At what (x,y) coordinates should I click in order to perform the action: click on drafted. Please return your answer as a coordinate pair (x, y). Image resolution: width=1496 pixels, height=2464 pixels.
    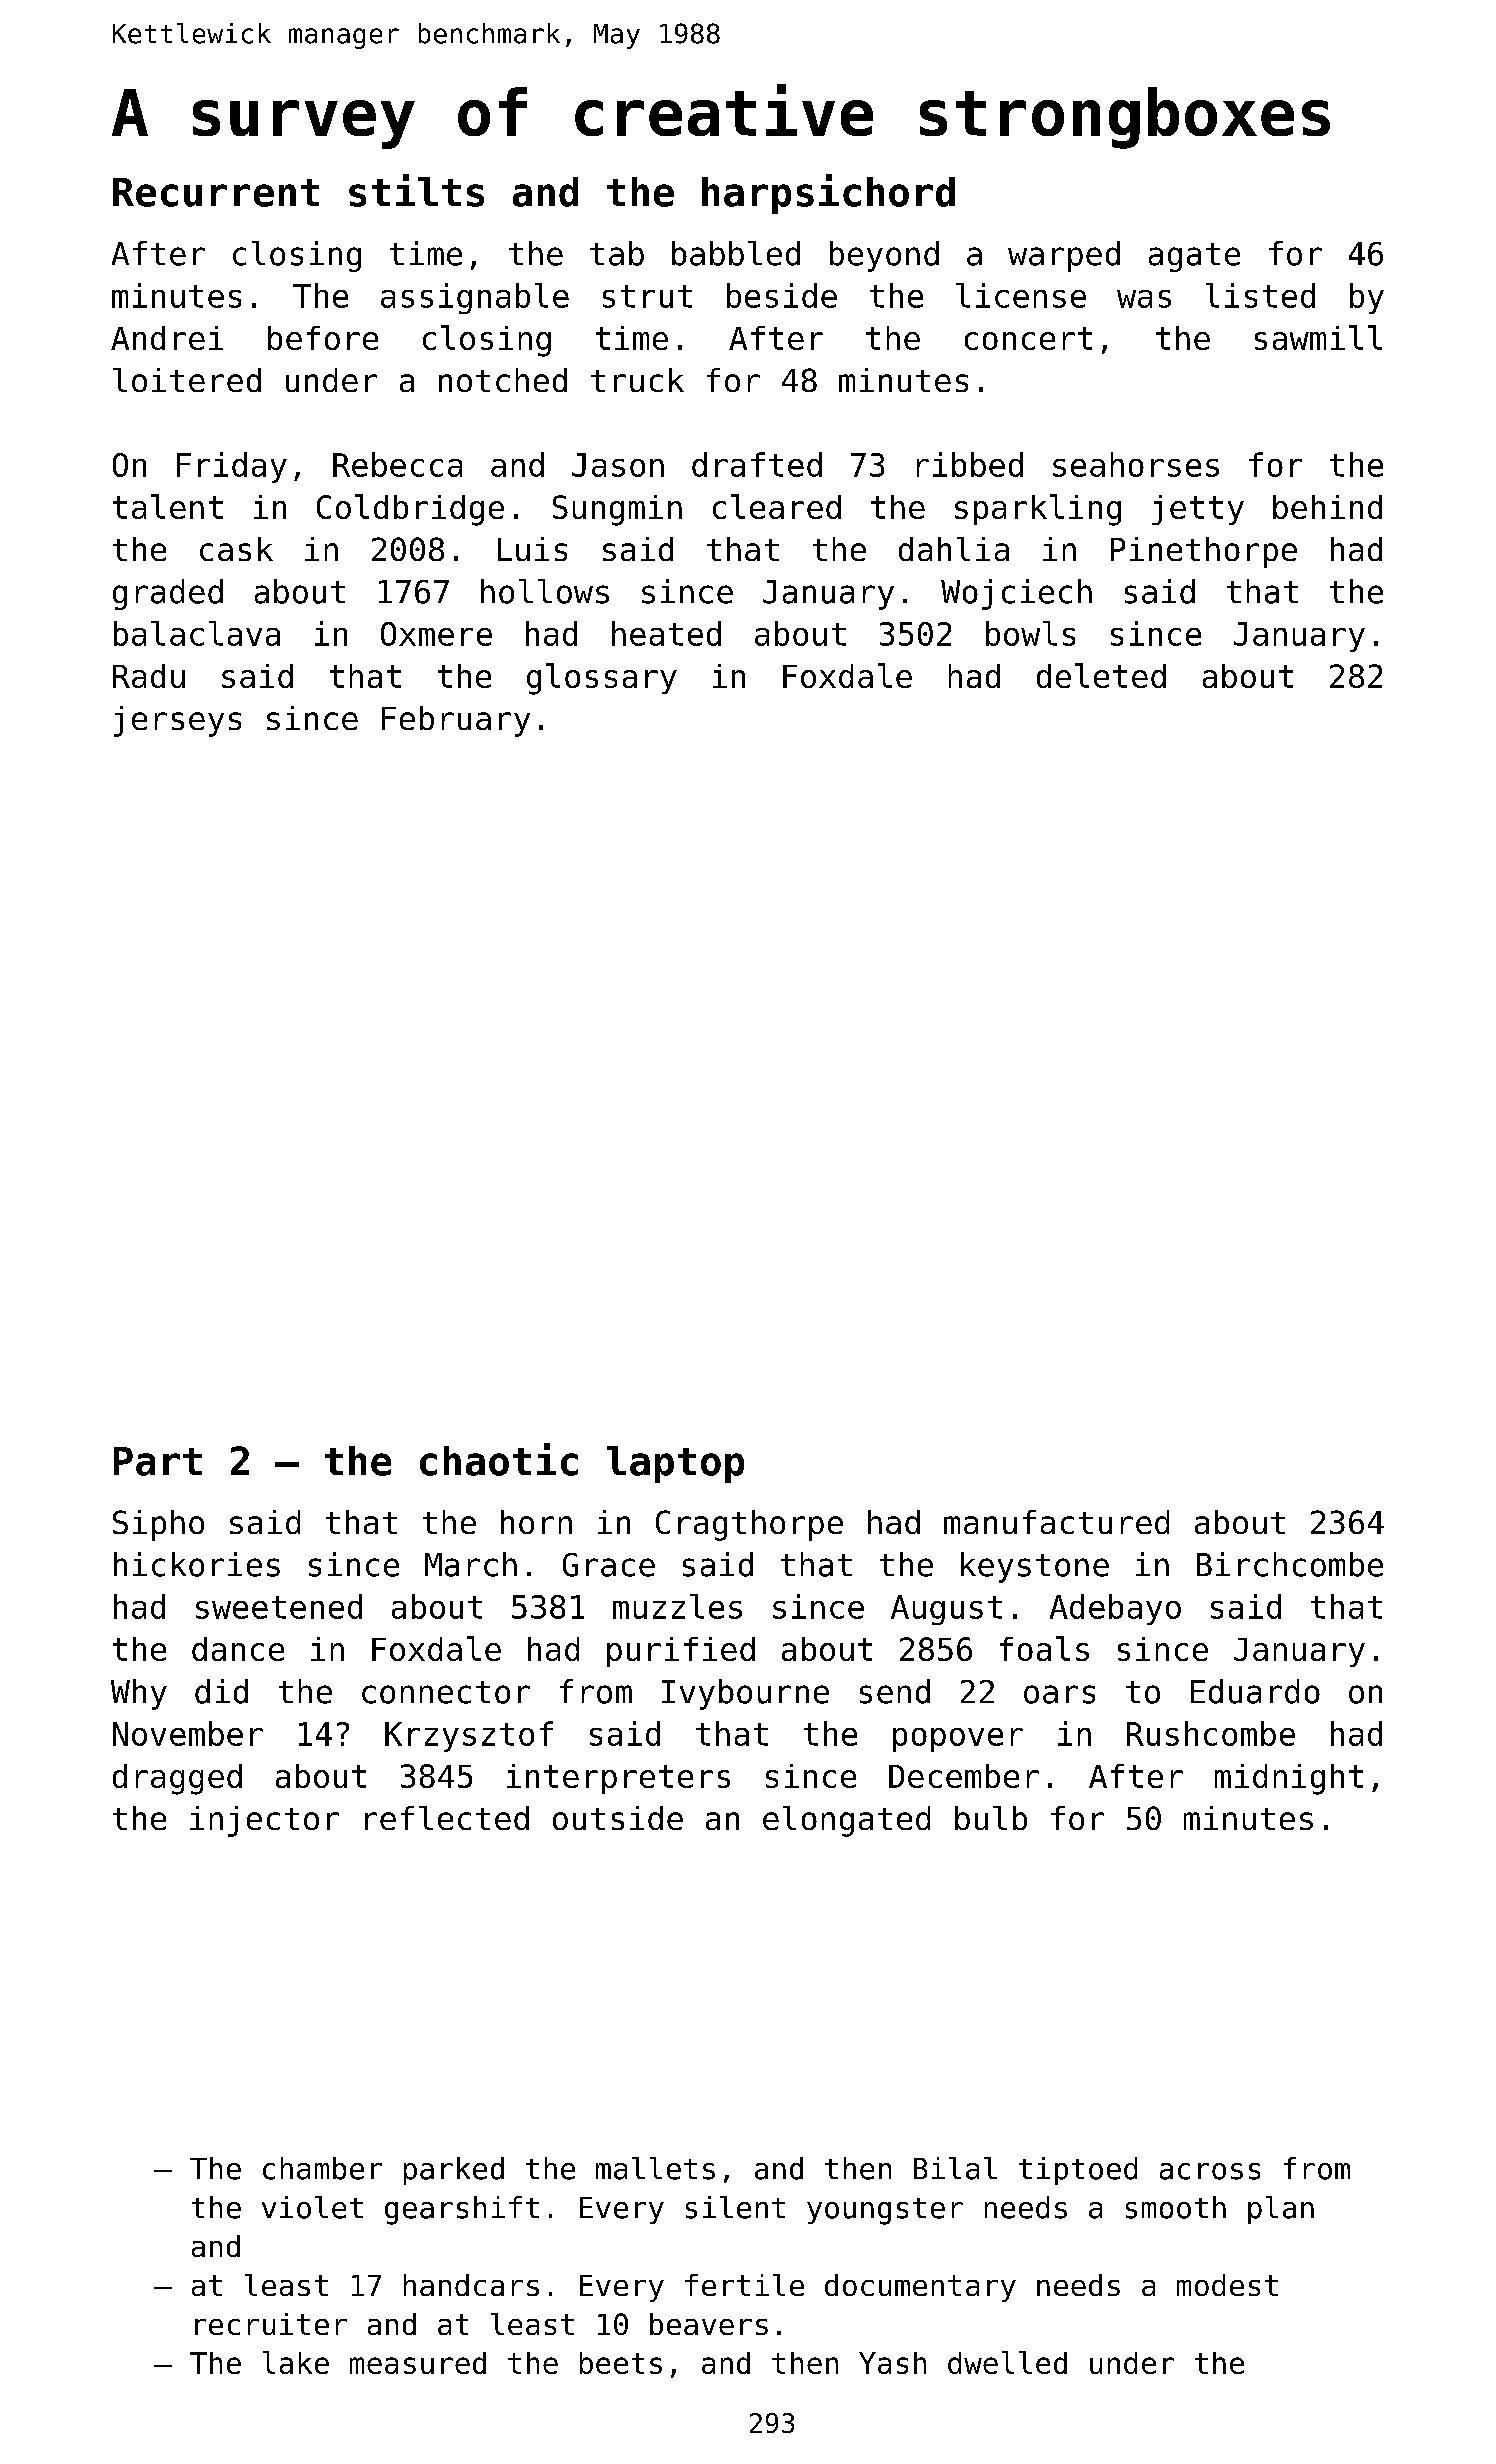
    Looking at the image, I should click on (757, 464).
